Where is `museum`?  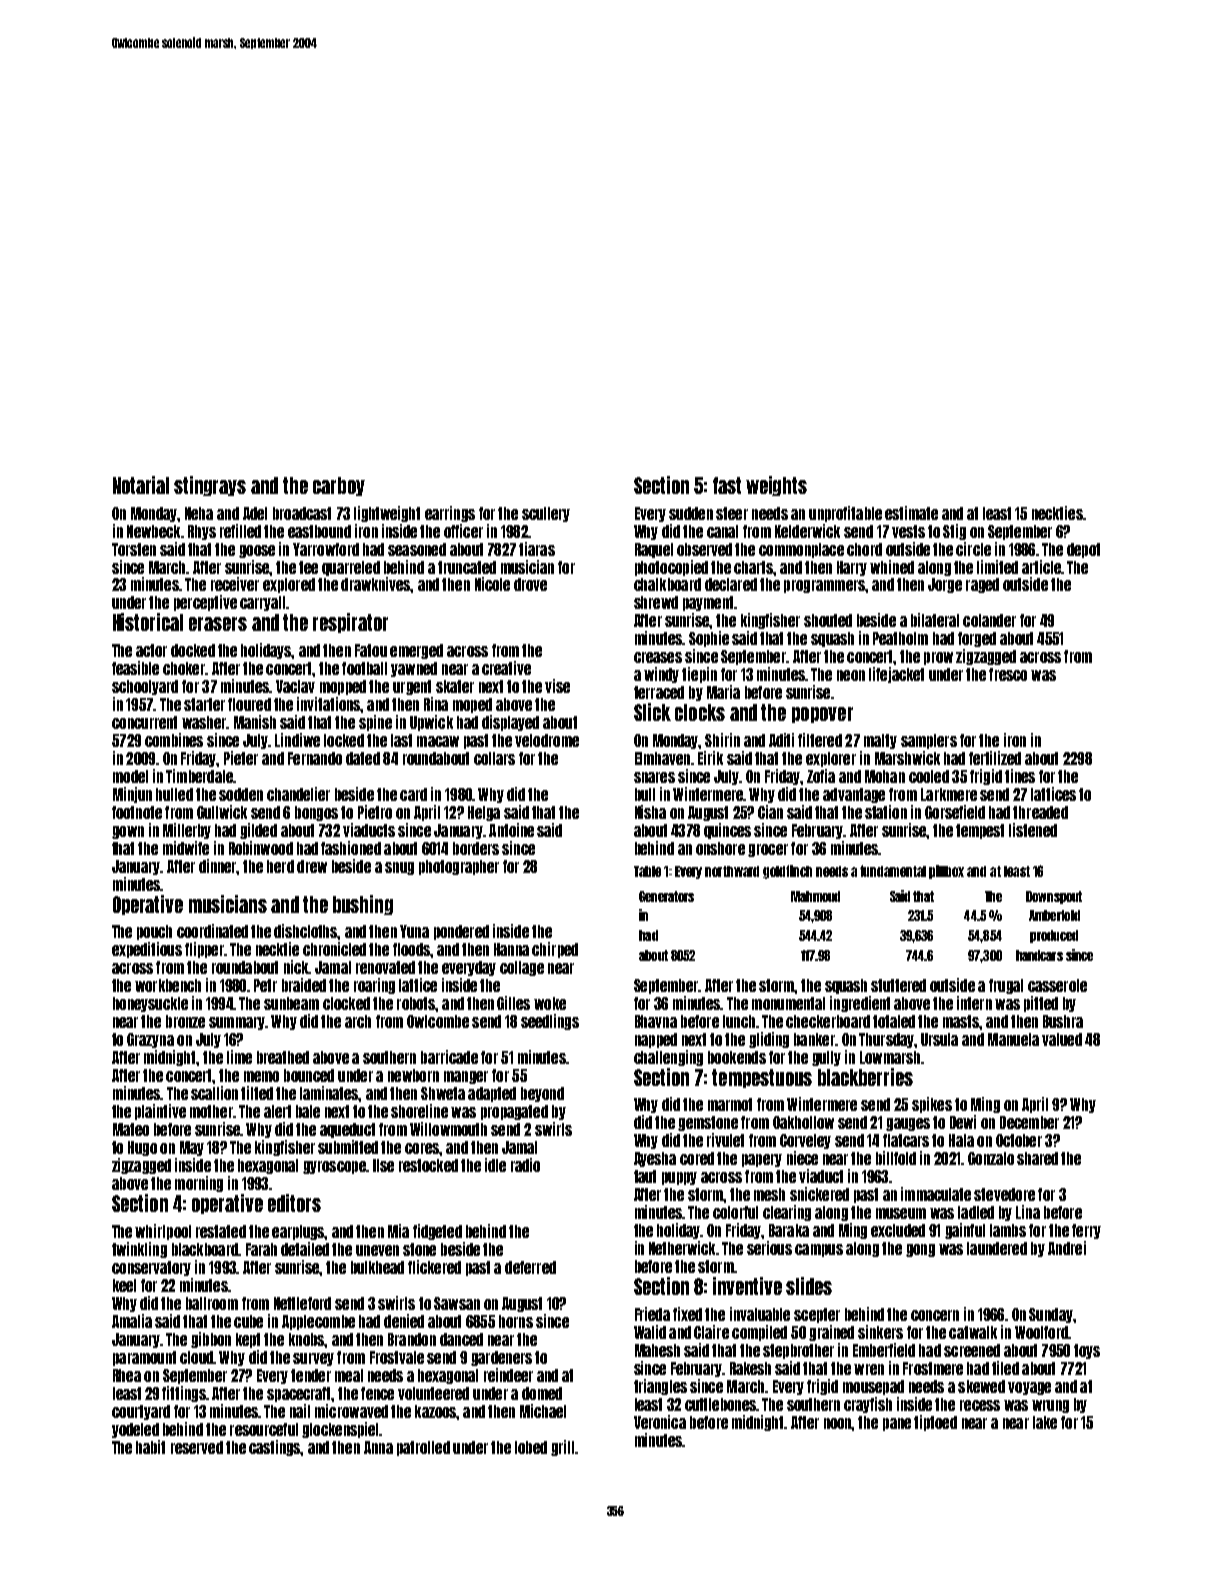
museum is located at coordinates (901, 1213).
